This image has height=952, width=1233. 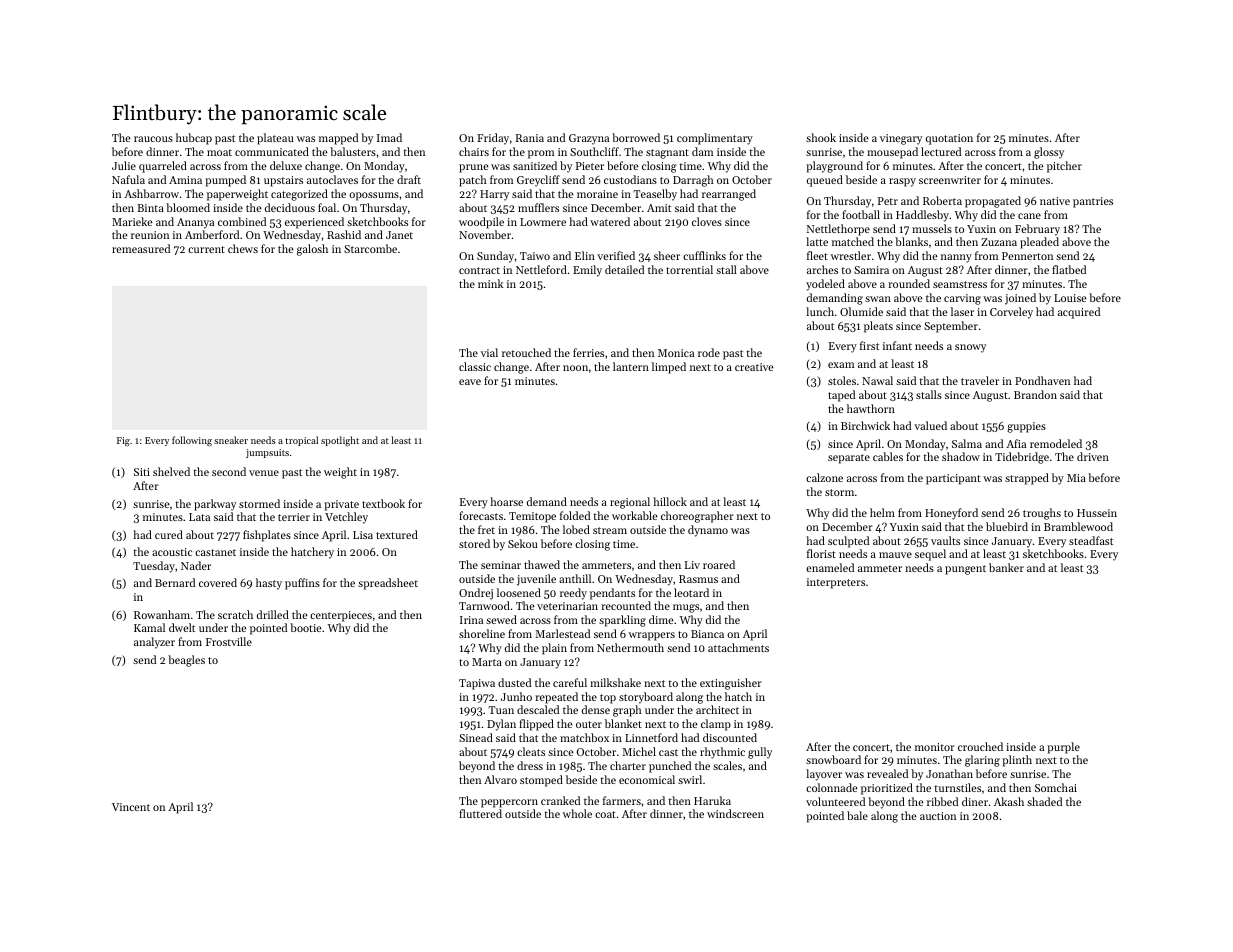 What do you see at coordinates (470, 382) in the image?
I see `eave` at bounding box center [470, 382].
